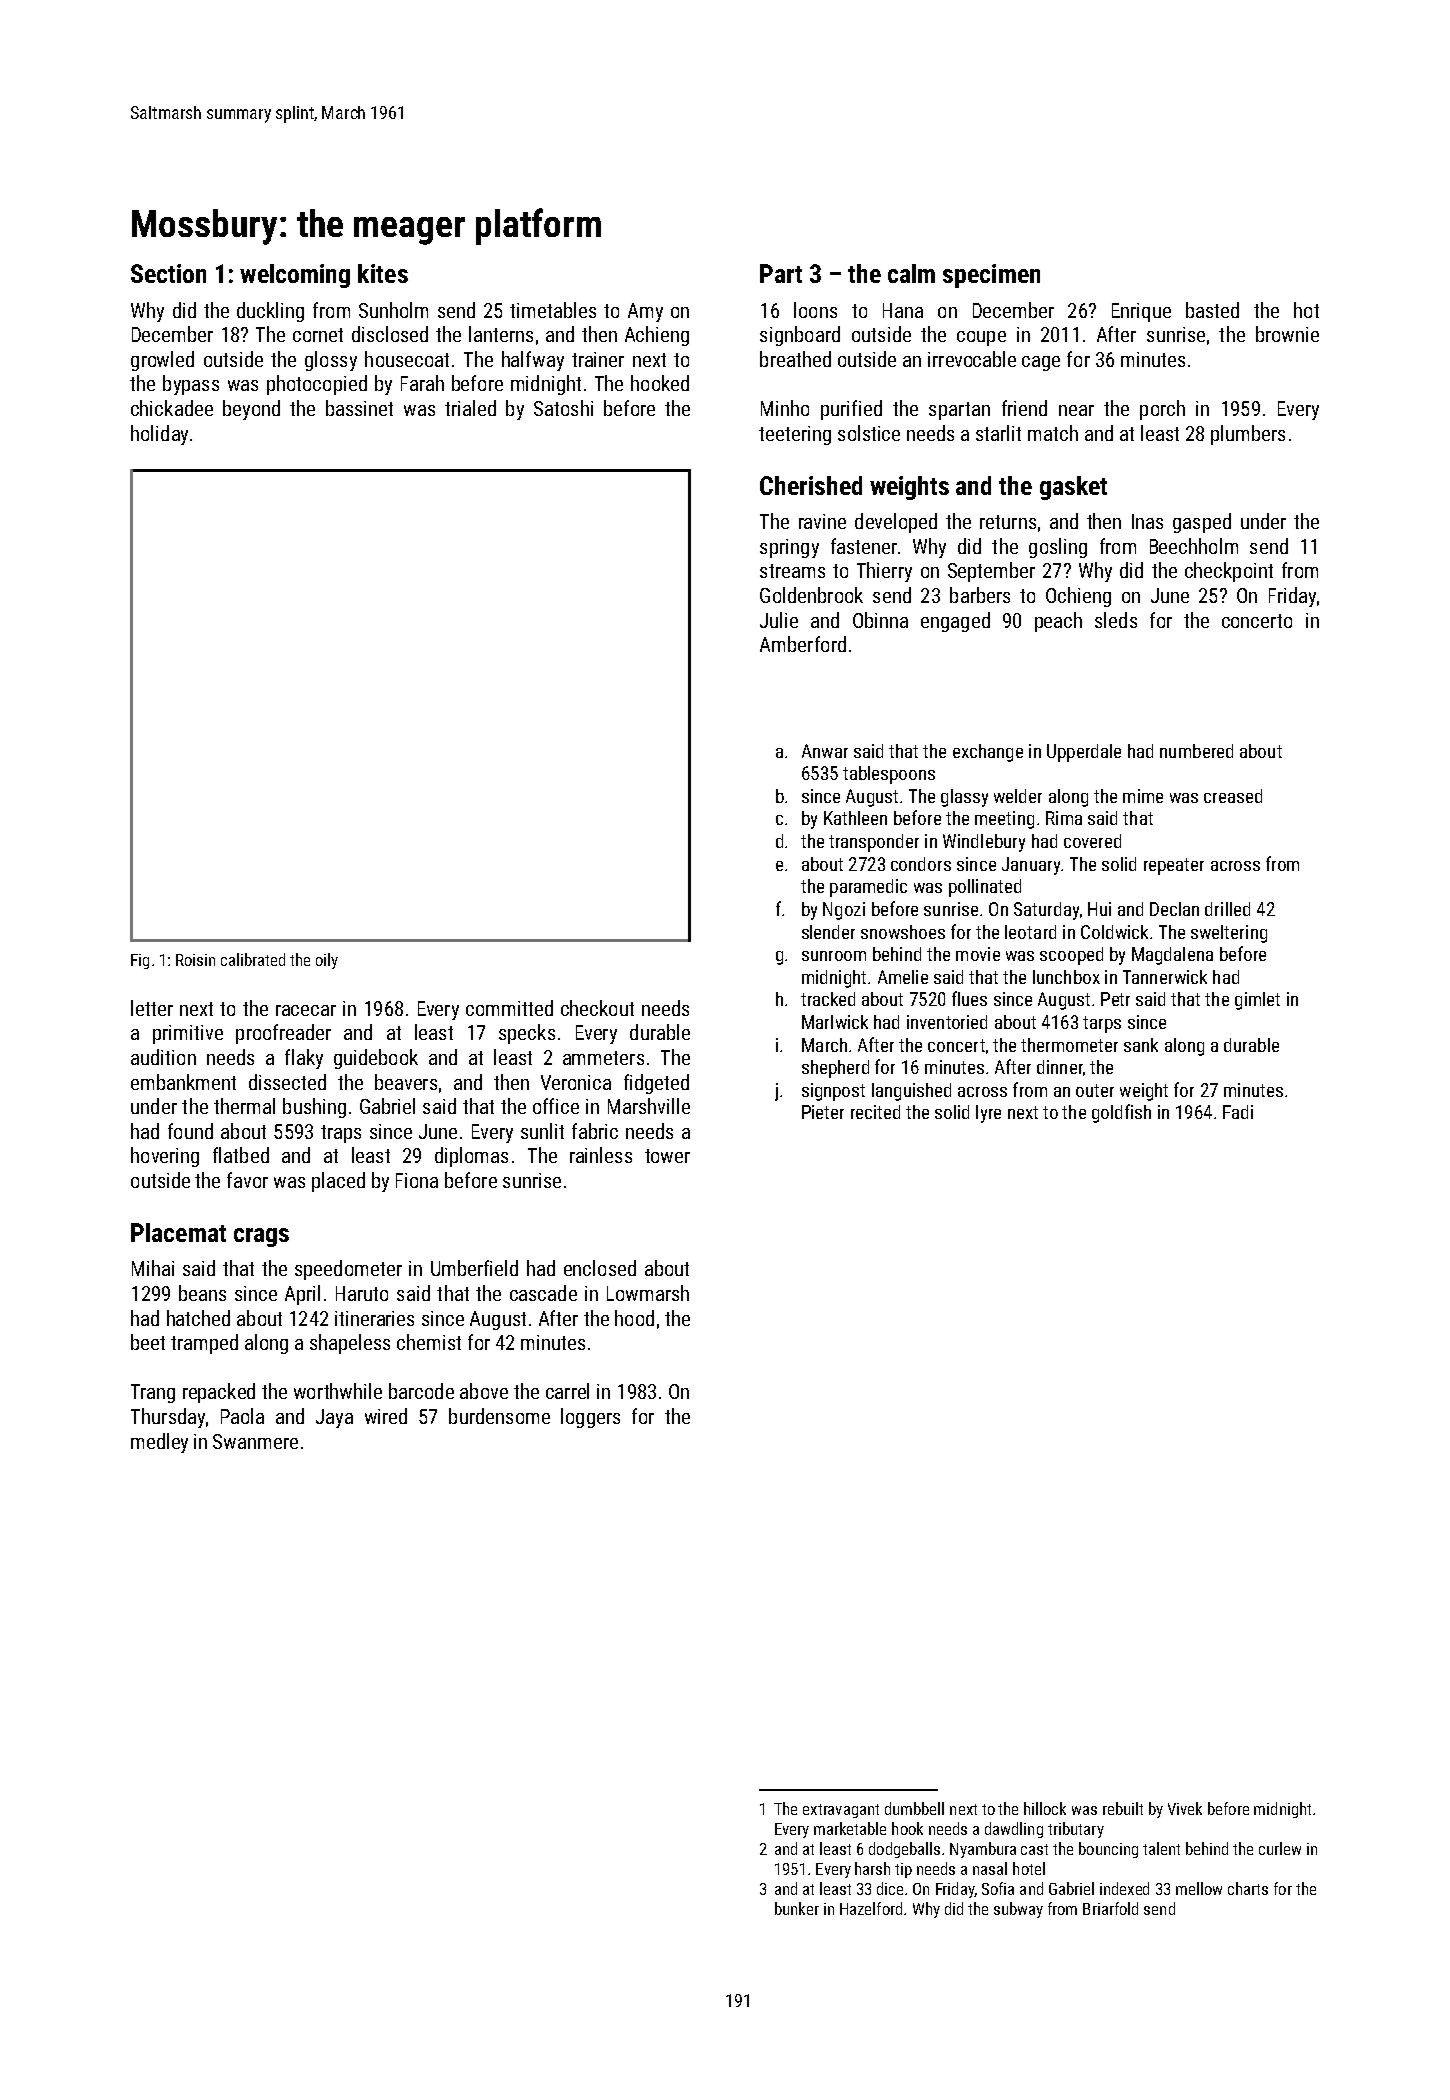  Describe the element at coordinates (327, 961) in the page. I see `oily` at that location.
